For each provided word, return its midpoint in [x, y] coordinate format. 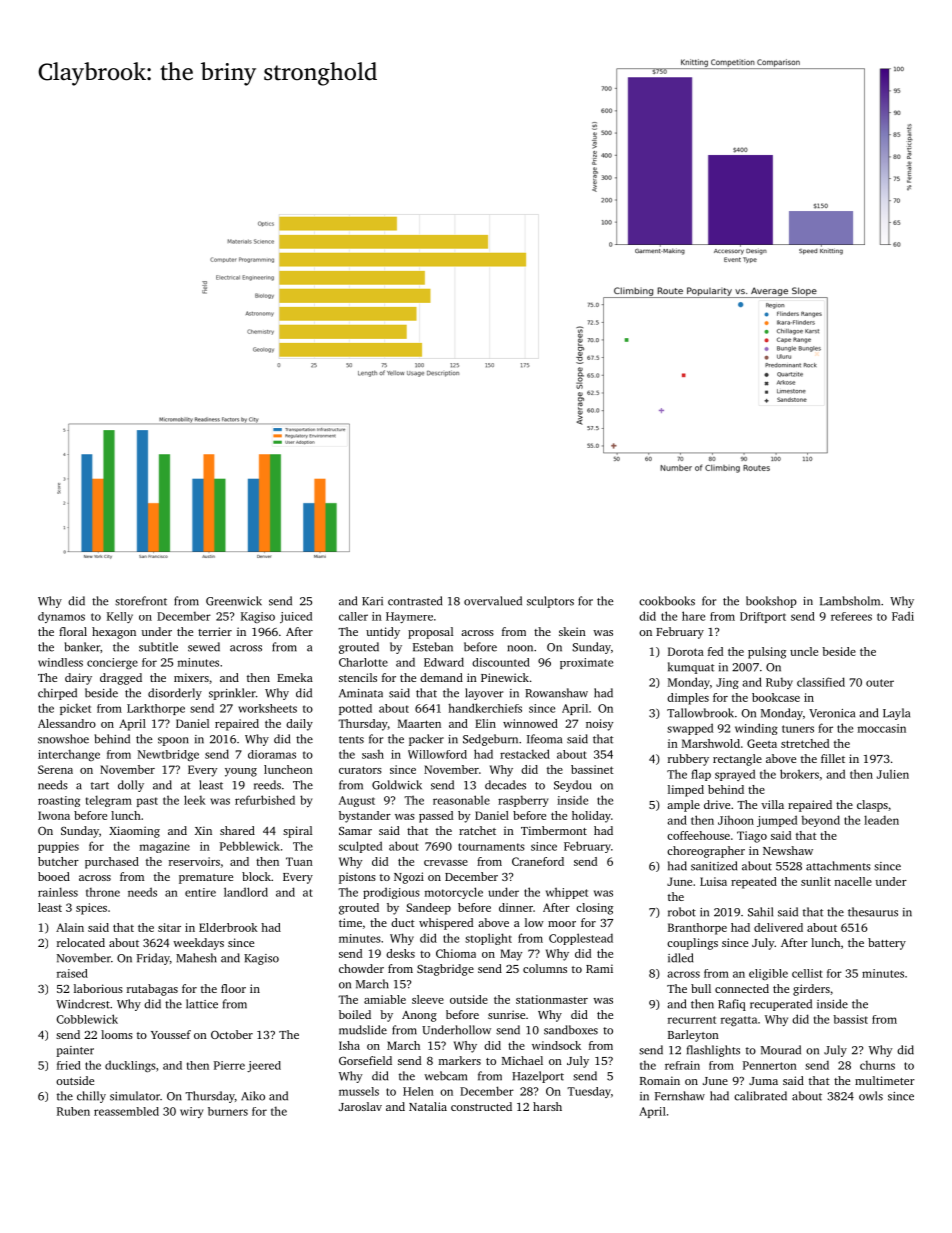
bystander [365, 817]
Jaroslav [360, 1106]
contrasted [415, 601]
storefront [141, 601]
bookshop [771, 602]
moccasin [882, 728]
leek [195, 800]
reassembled [126, 1111]
